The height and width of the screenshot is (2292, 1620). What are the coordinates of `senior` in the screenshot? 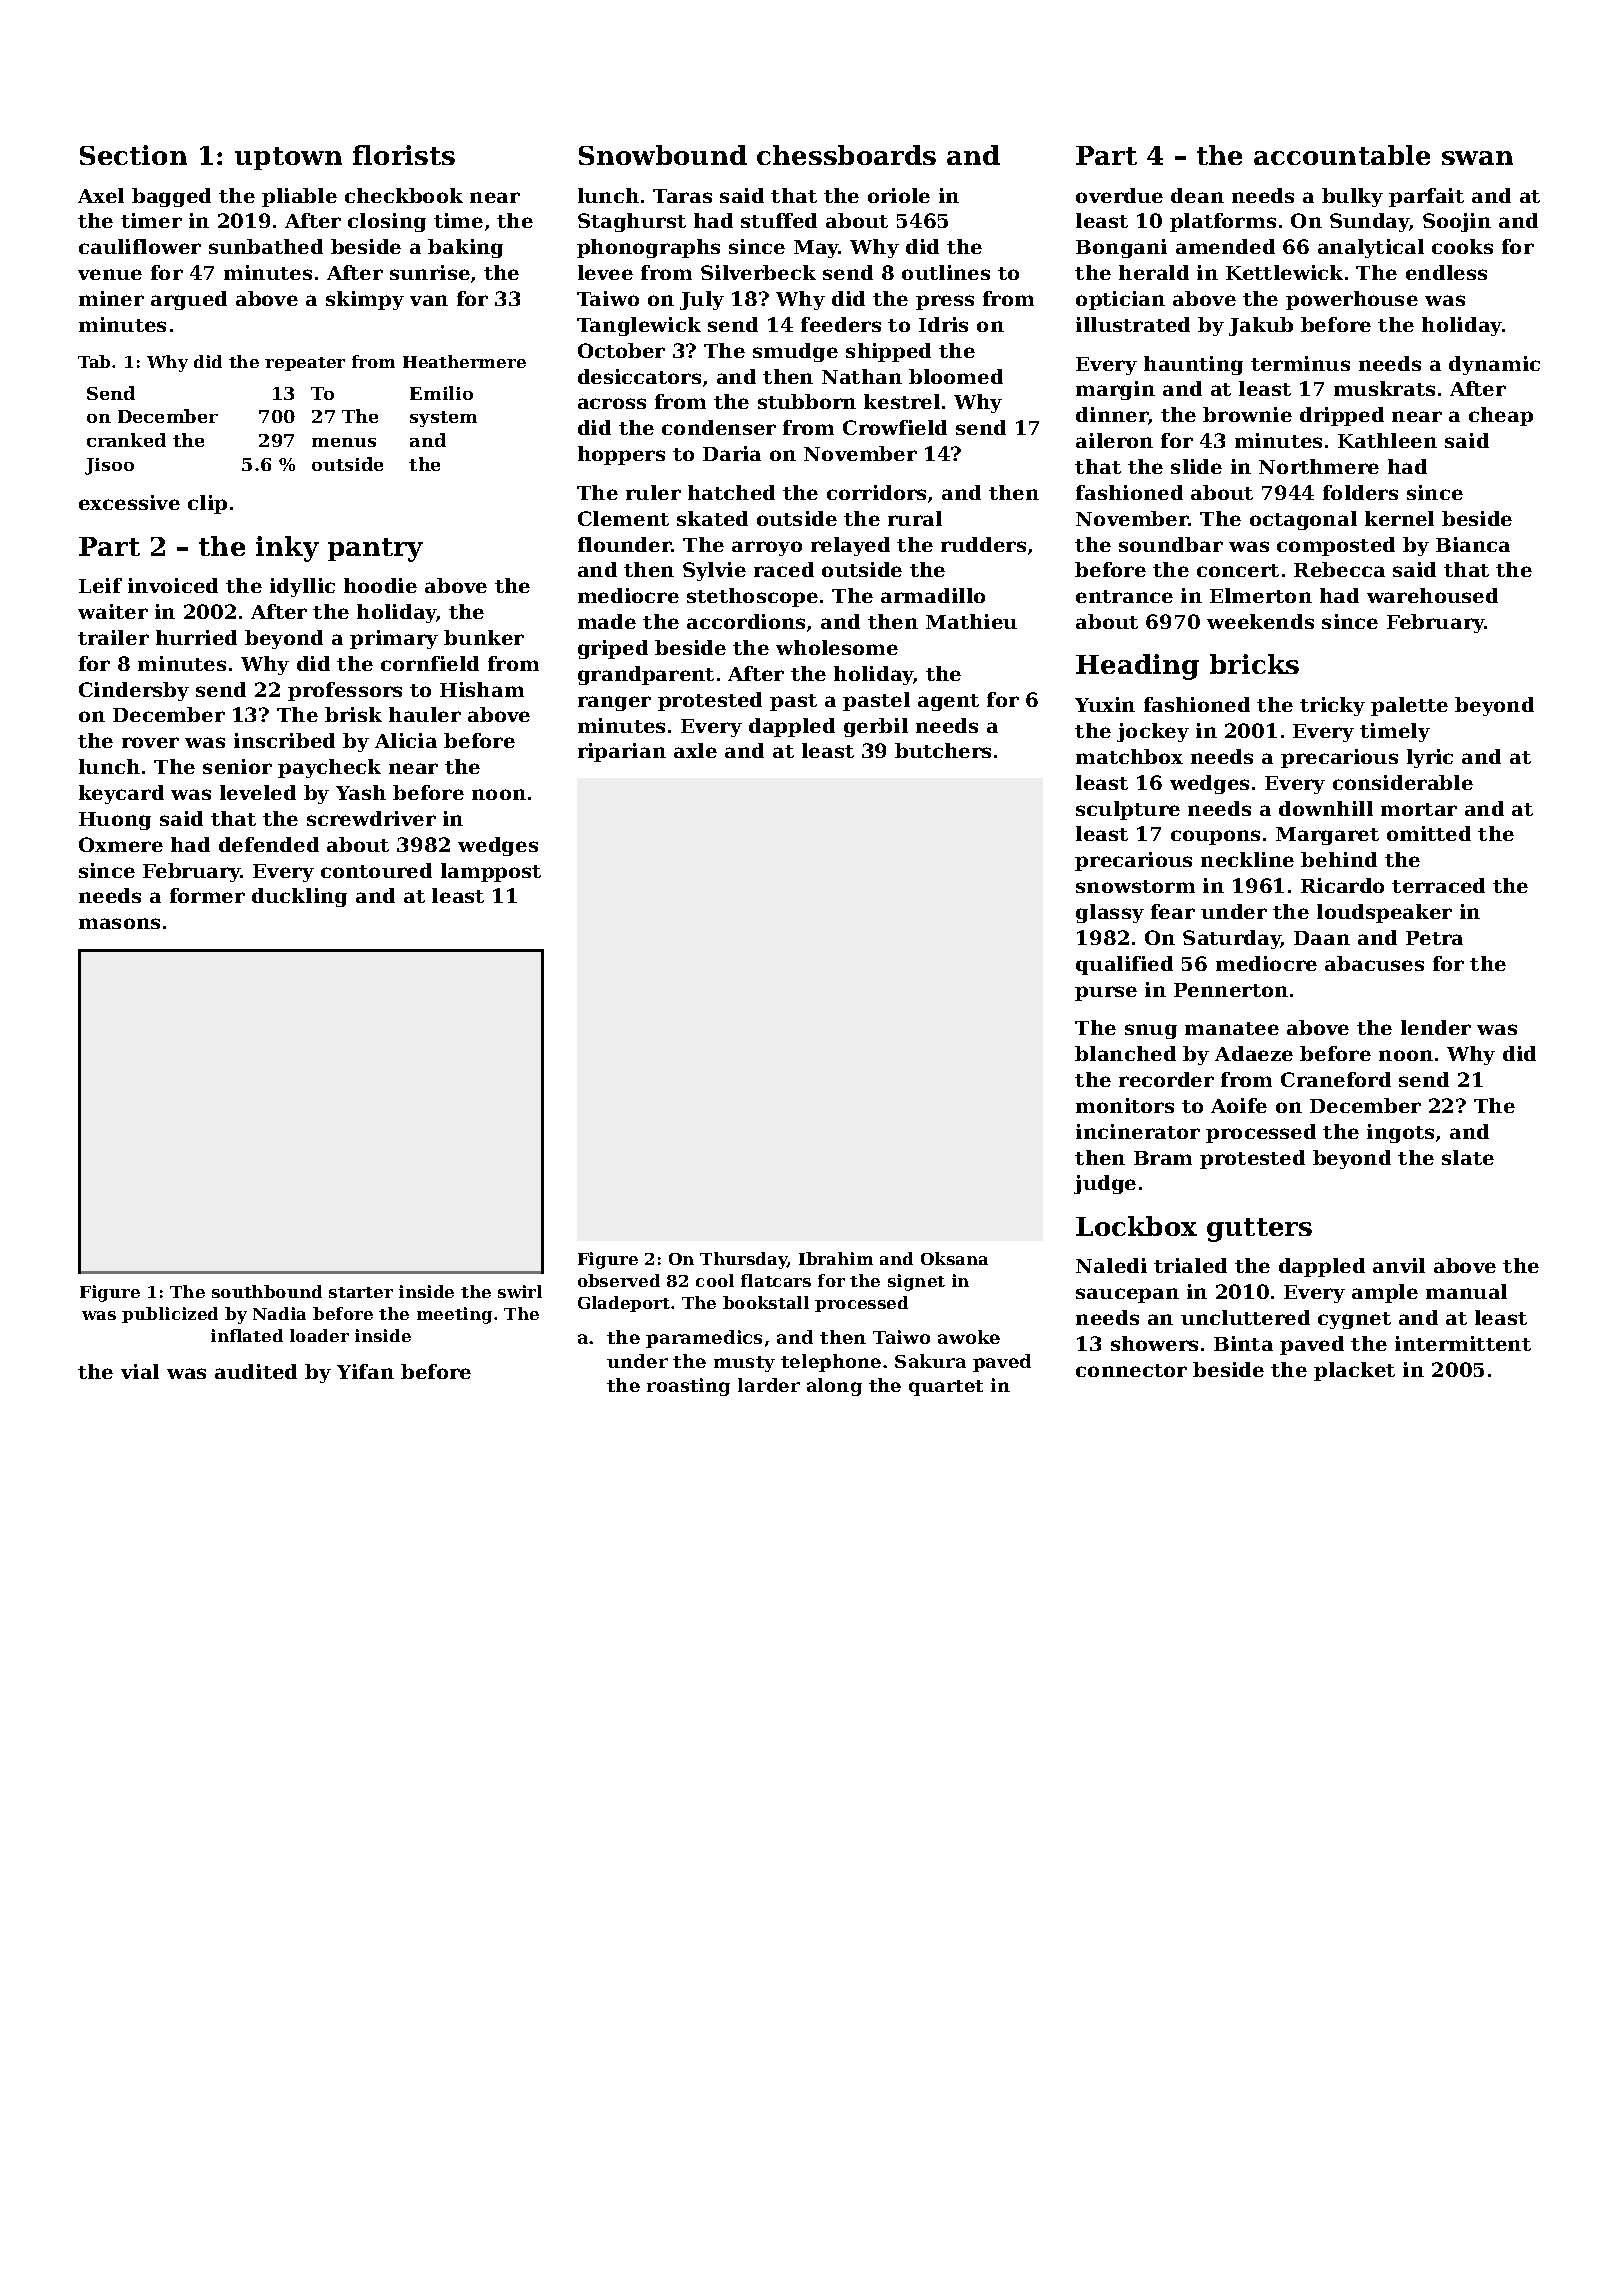 It's located at (237, 766).
